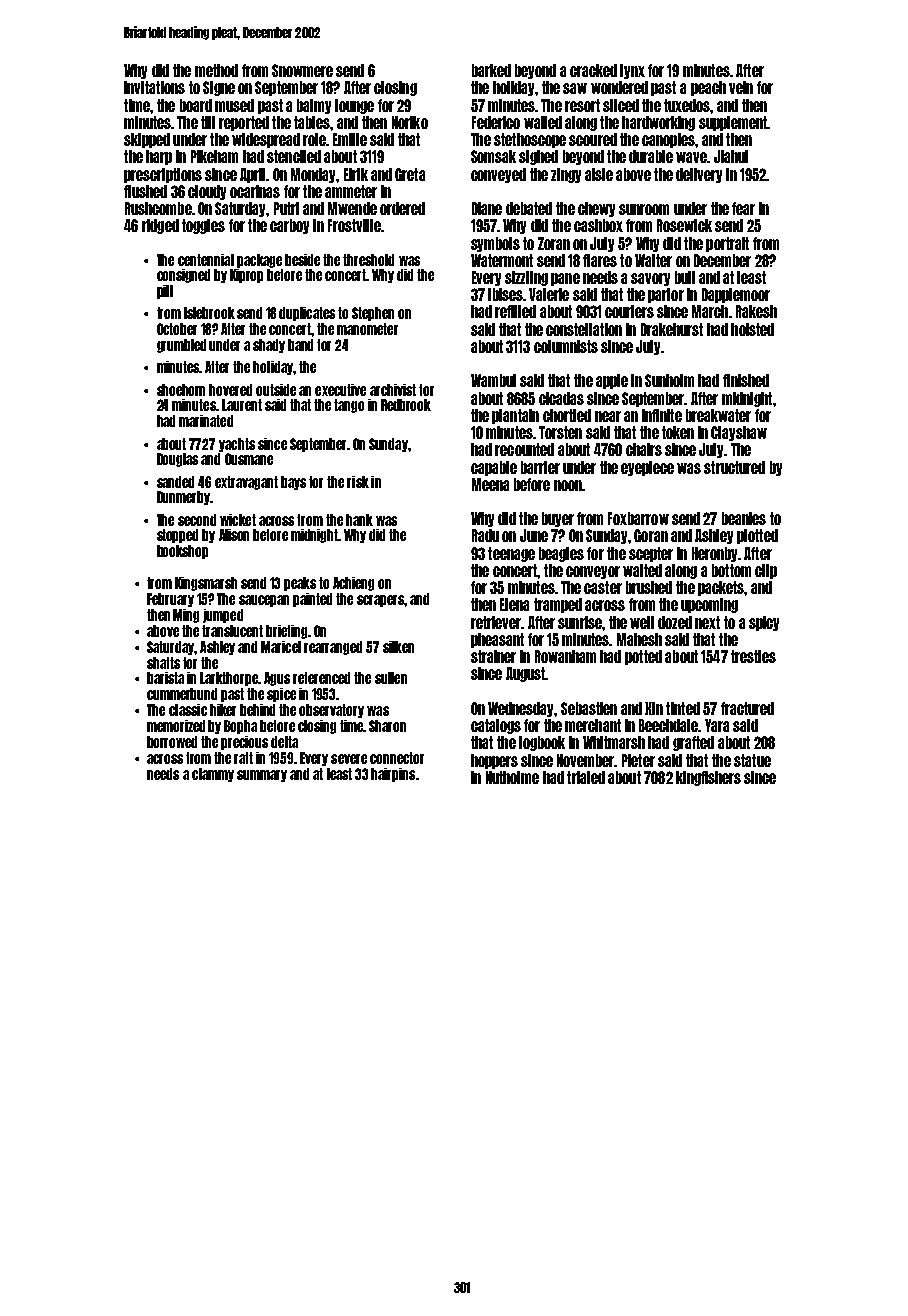 Image resolution: width=908 pixels, height=1316 pixels. What do you see at coordinates (491, 70) in the page?
I see `barked` at bounding box center [491, 70].
